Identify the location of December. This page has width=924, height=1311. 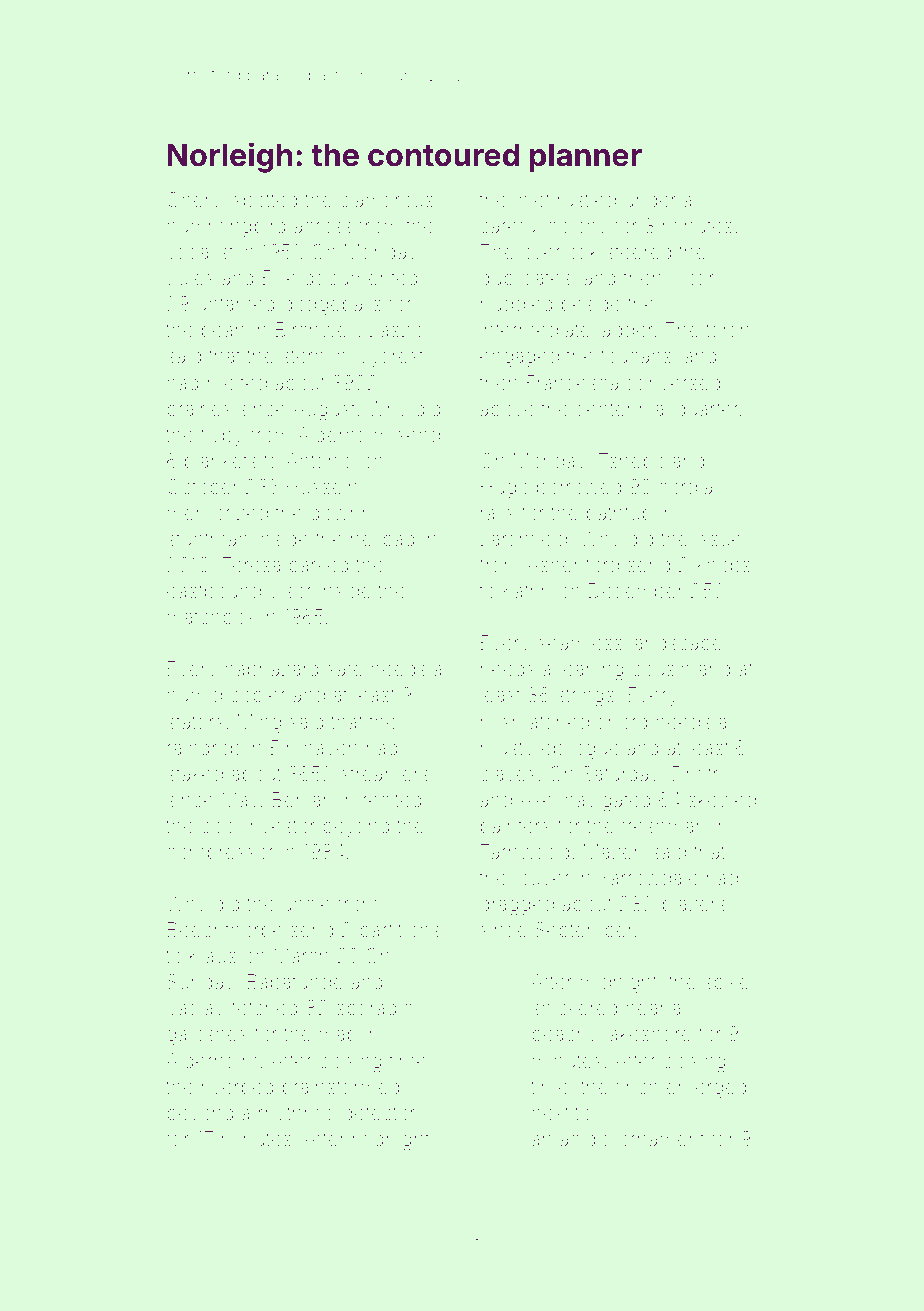
(636, 590).
